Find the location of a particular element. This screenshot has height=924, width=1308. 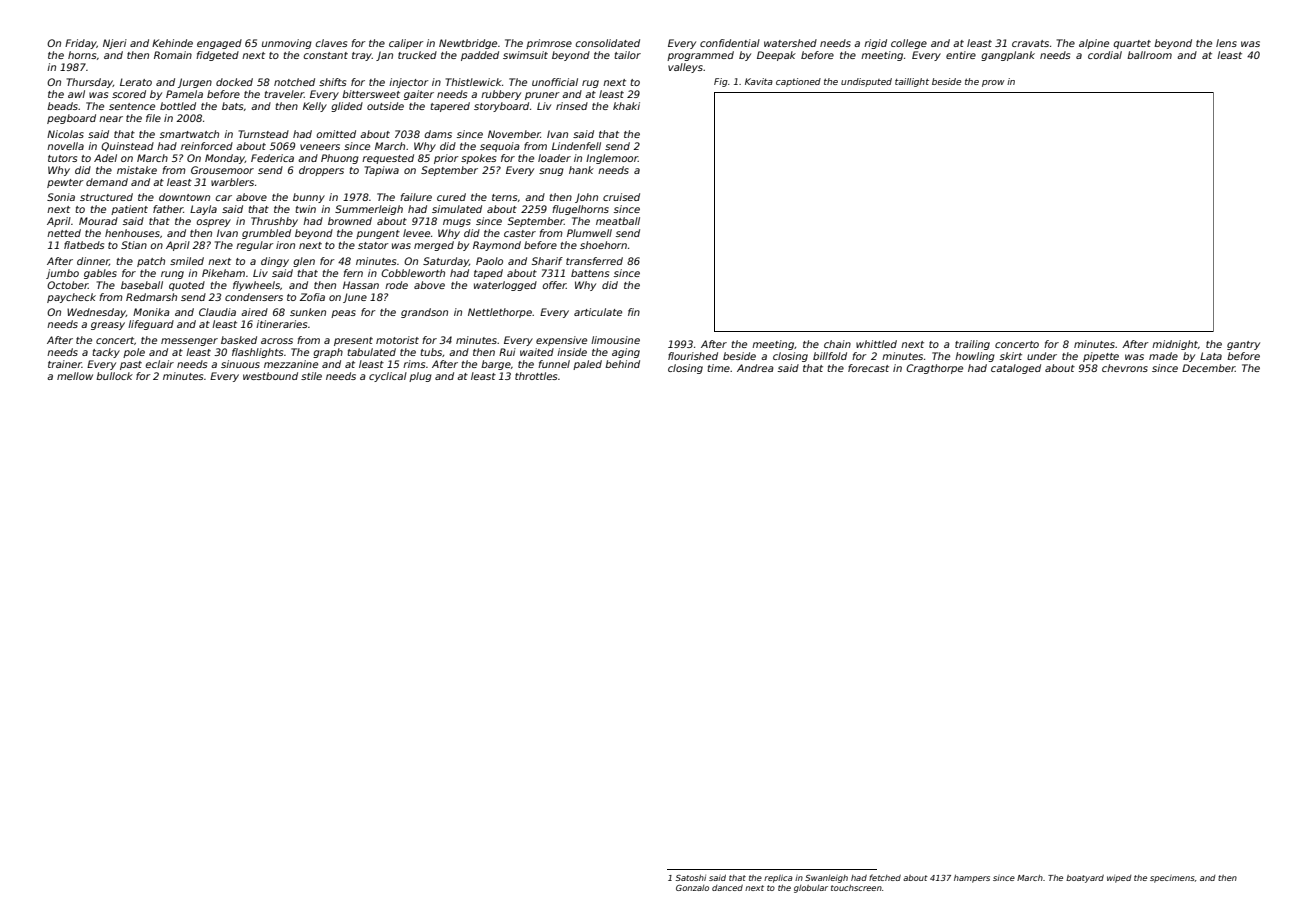

Nettlethorpe is located at coordinates (500, 313).
